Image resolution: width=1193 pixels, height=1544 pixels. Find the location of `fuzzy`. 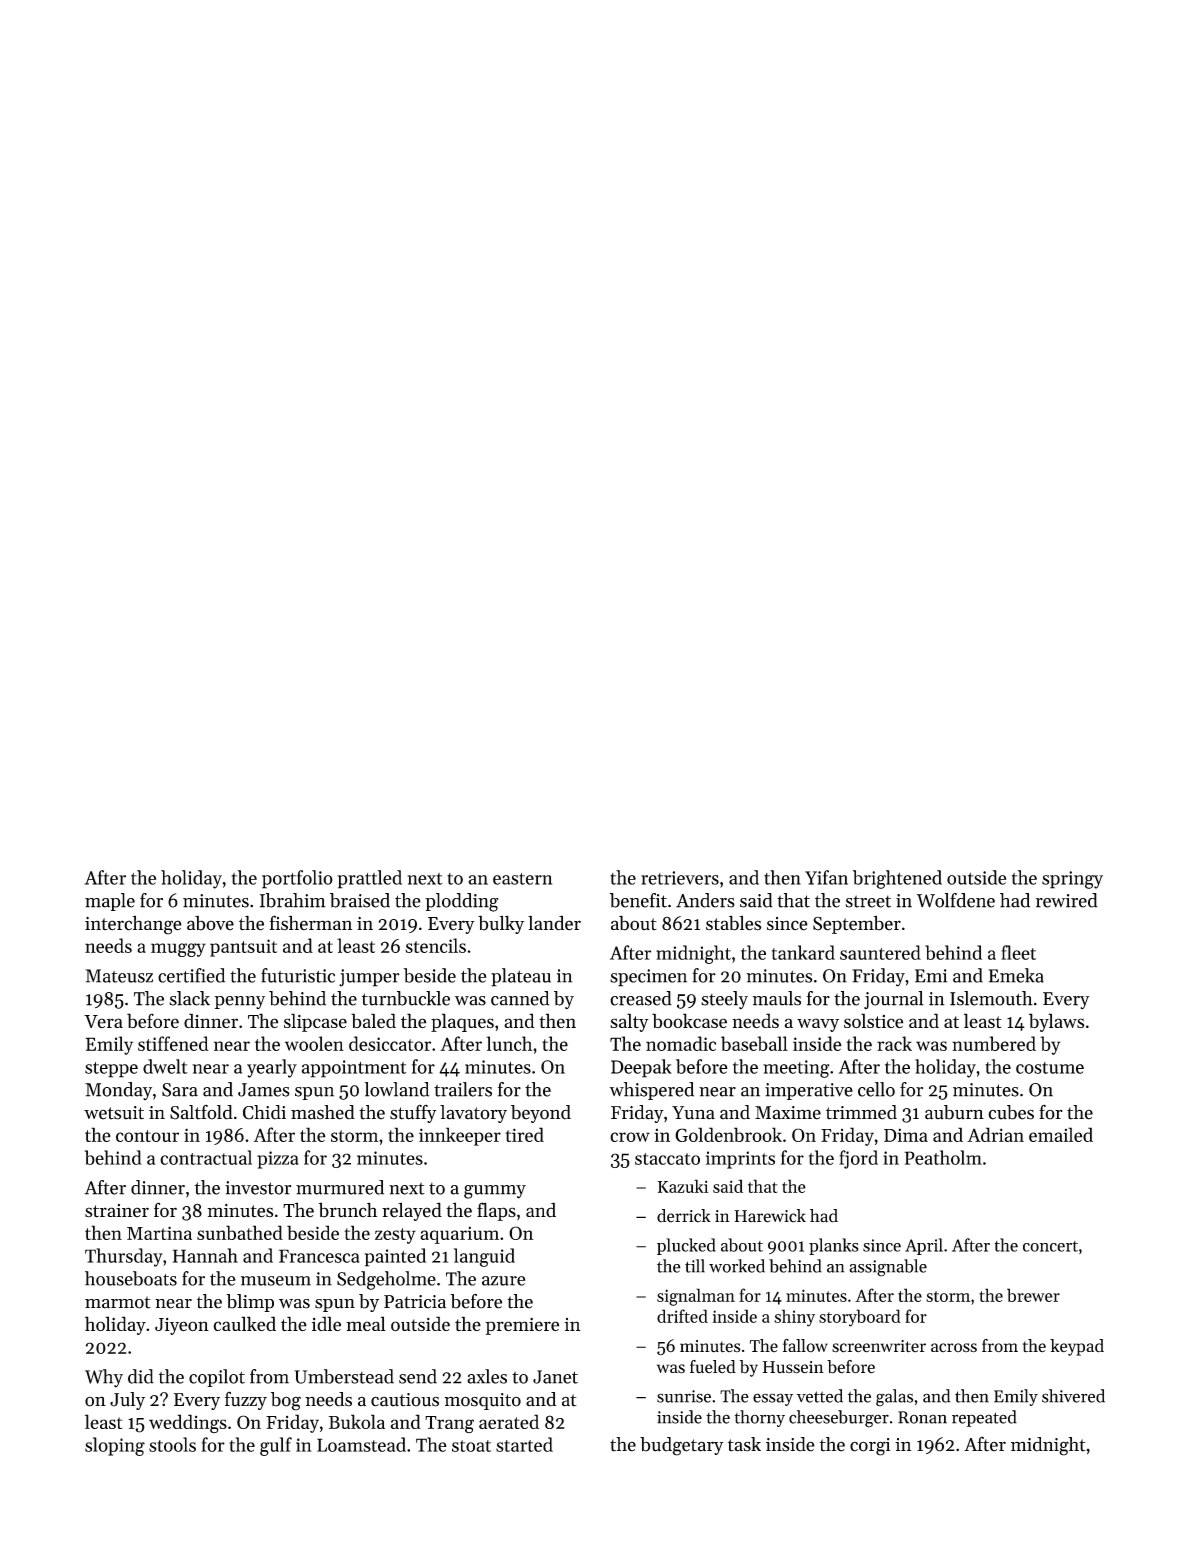

fuzzy is located at coordinates (246, 1400).
